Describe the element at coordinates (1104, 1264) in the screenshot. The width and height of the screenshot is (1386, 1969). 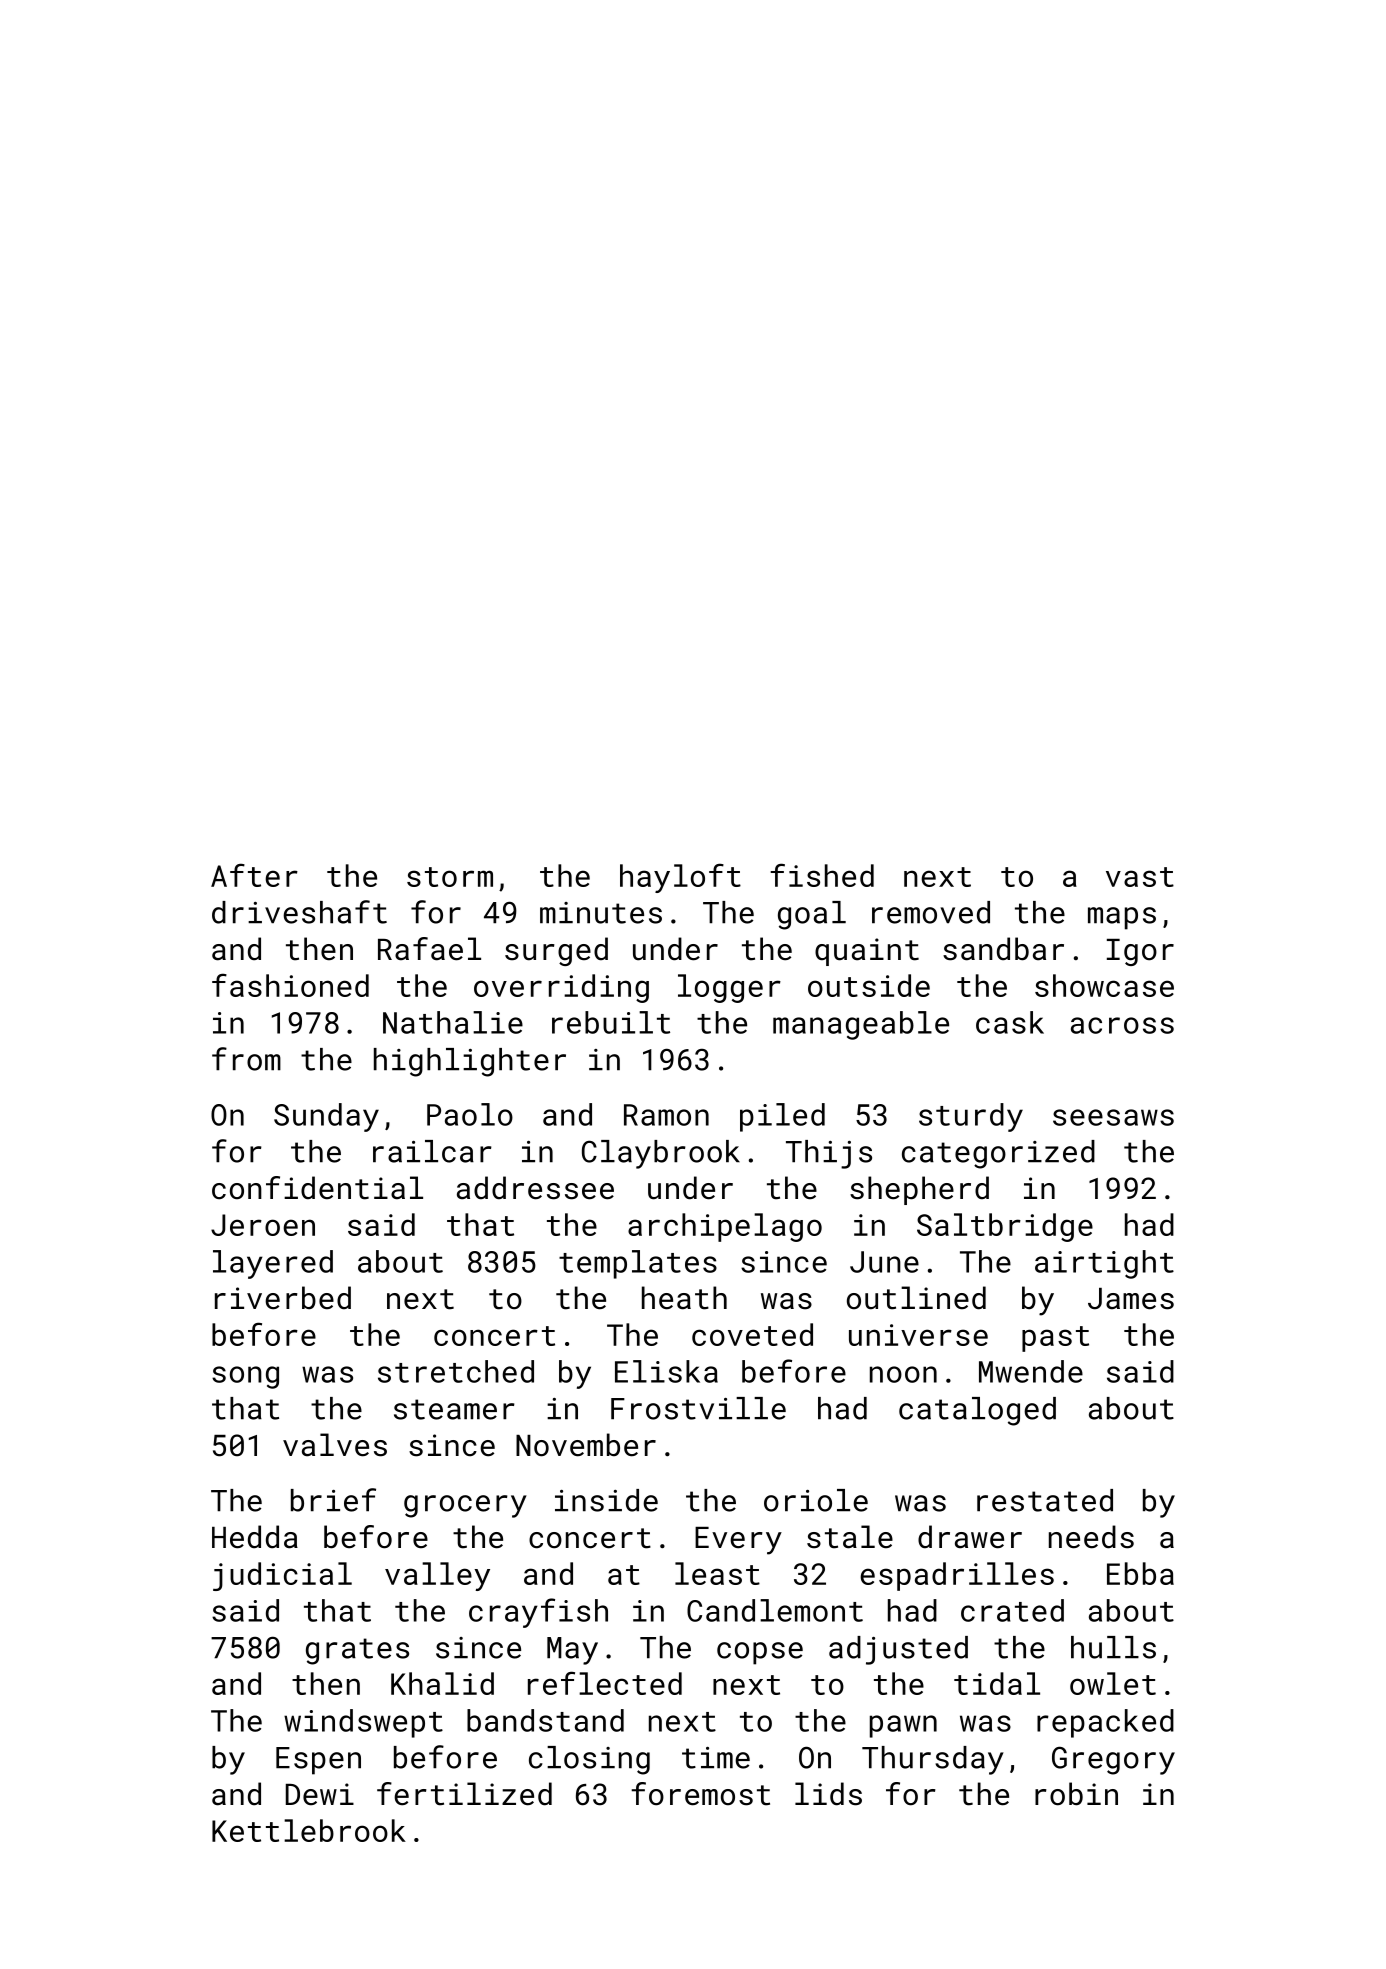
I see `airtight` at that location.
